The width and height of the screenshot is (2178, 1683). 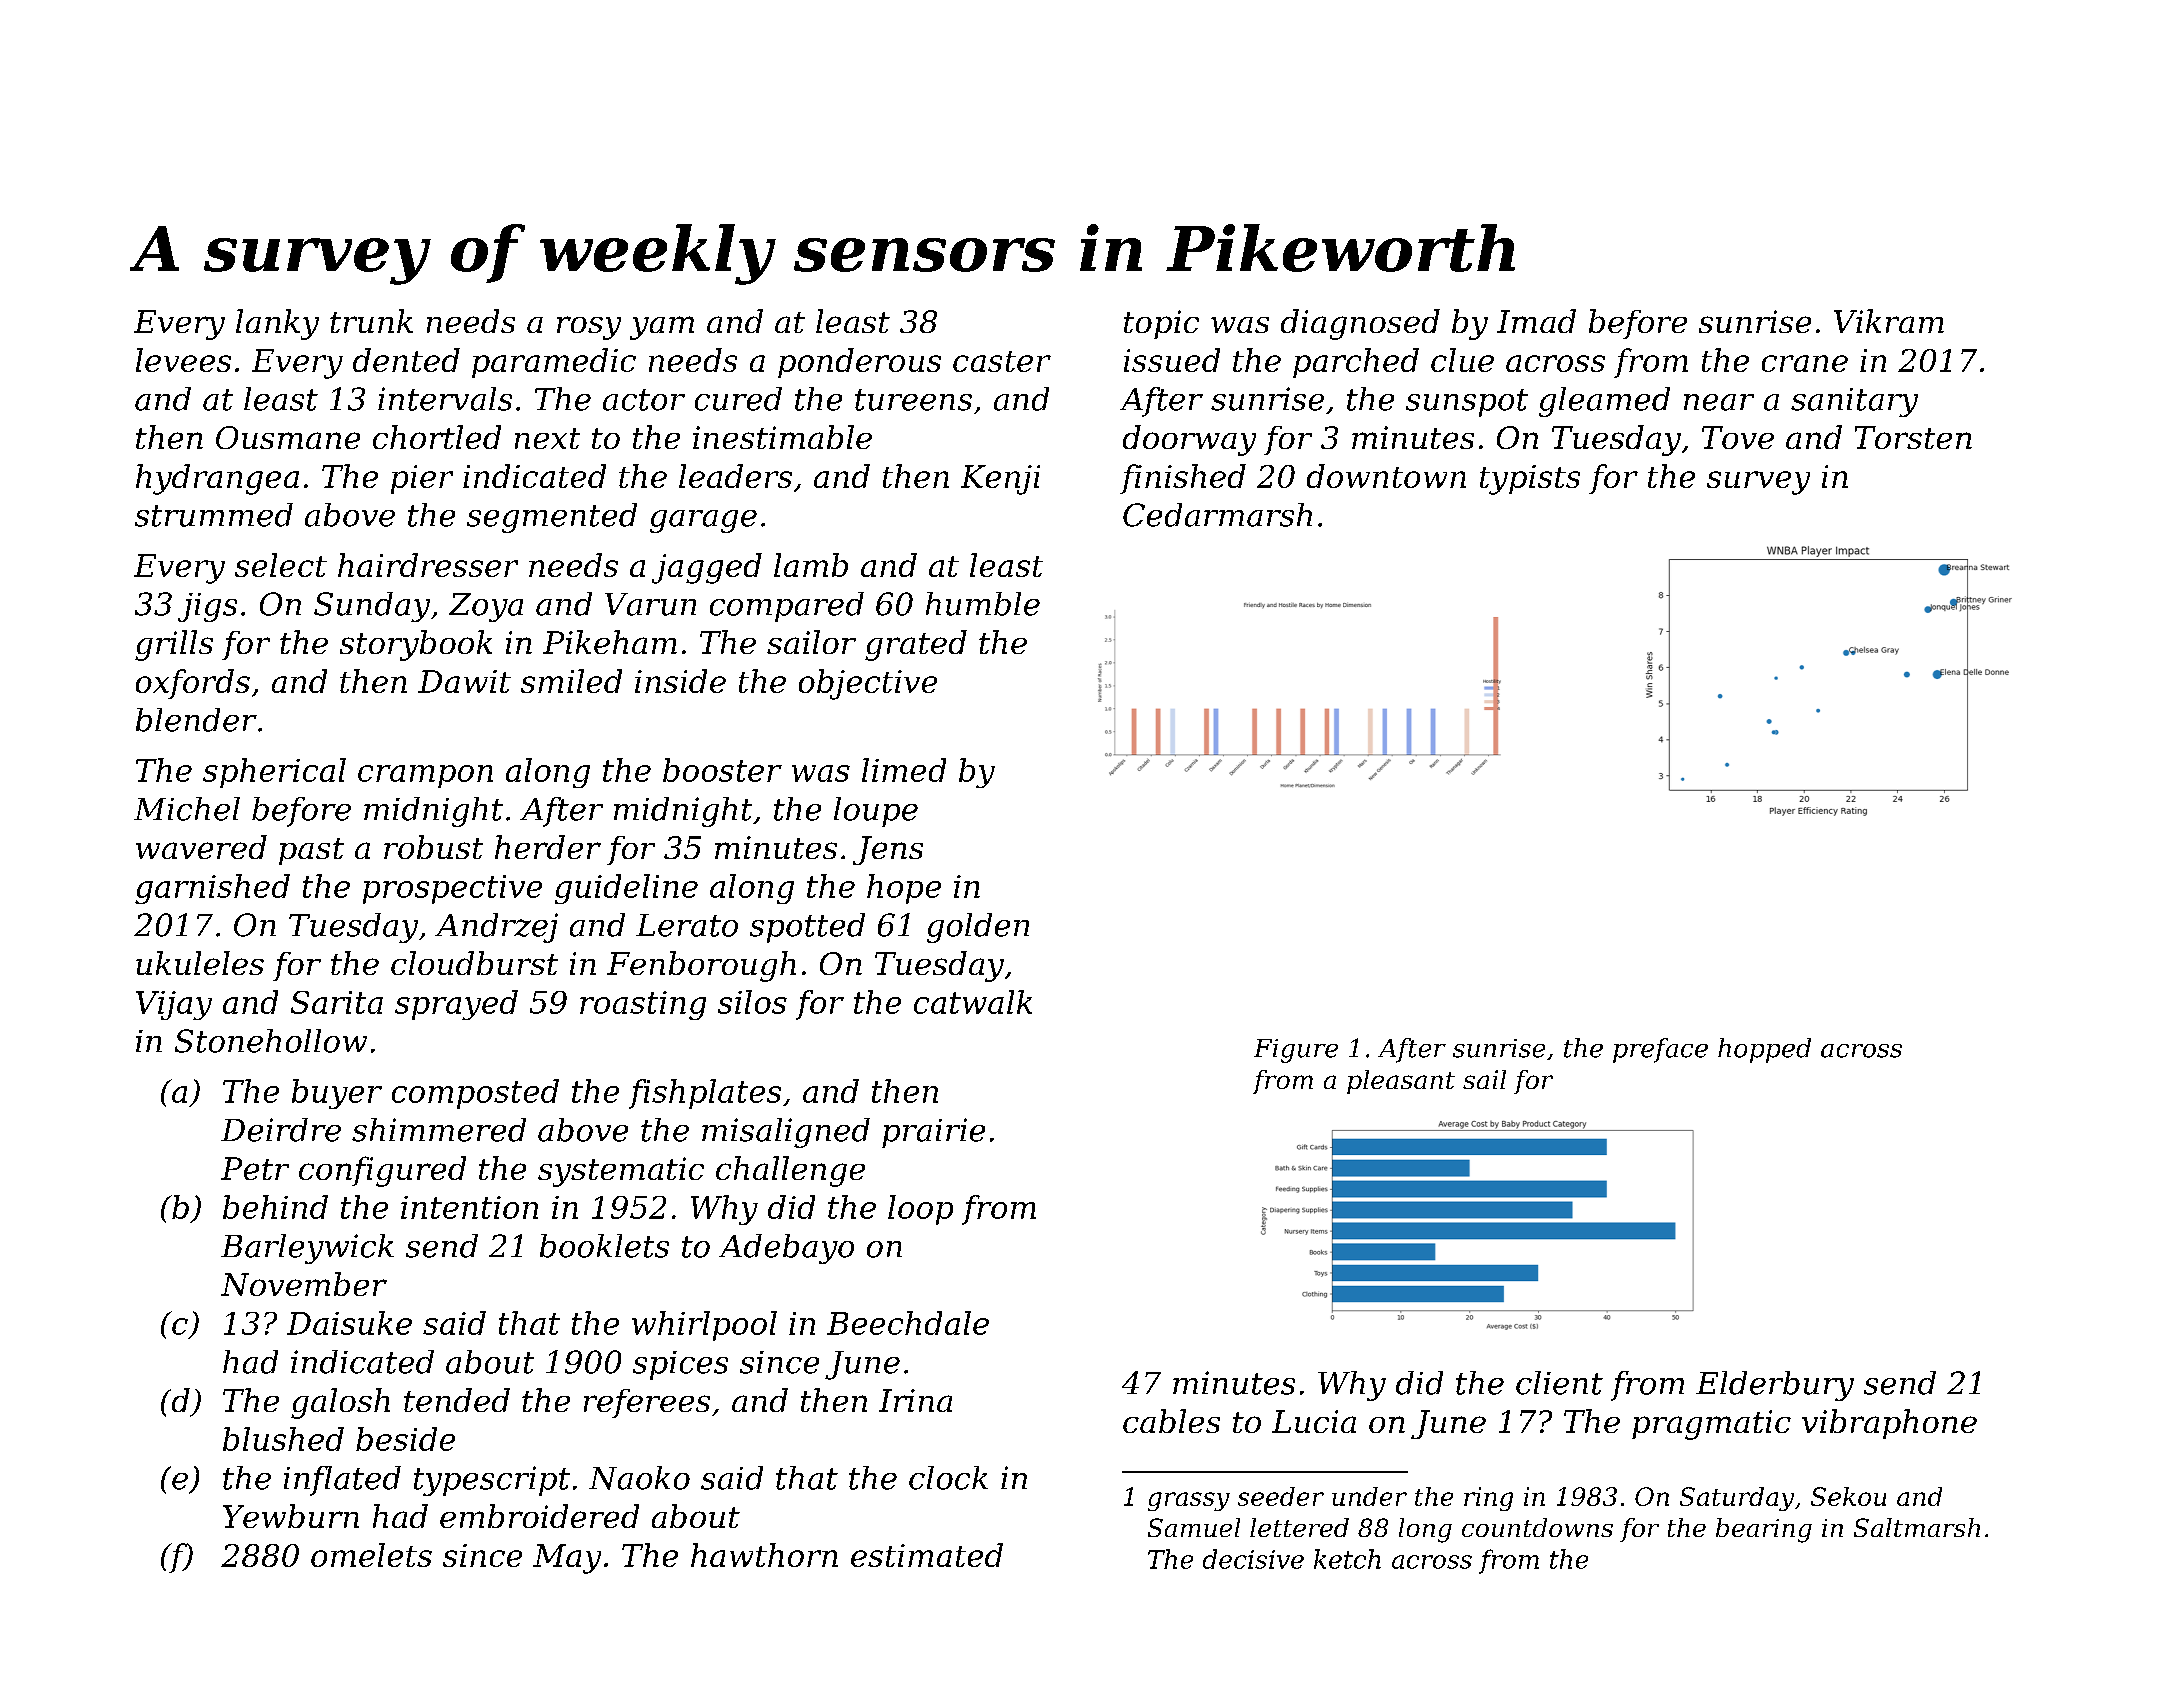 I want to click on crampon, so click(x=425, y=776).
